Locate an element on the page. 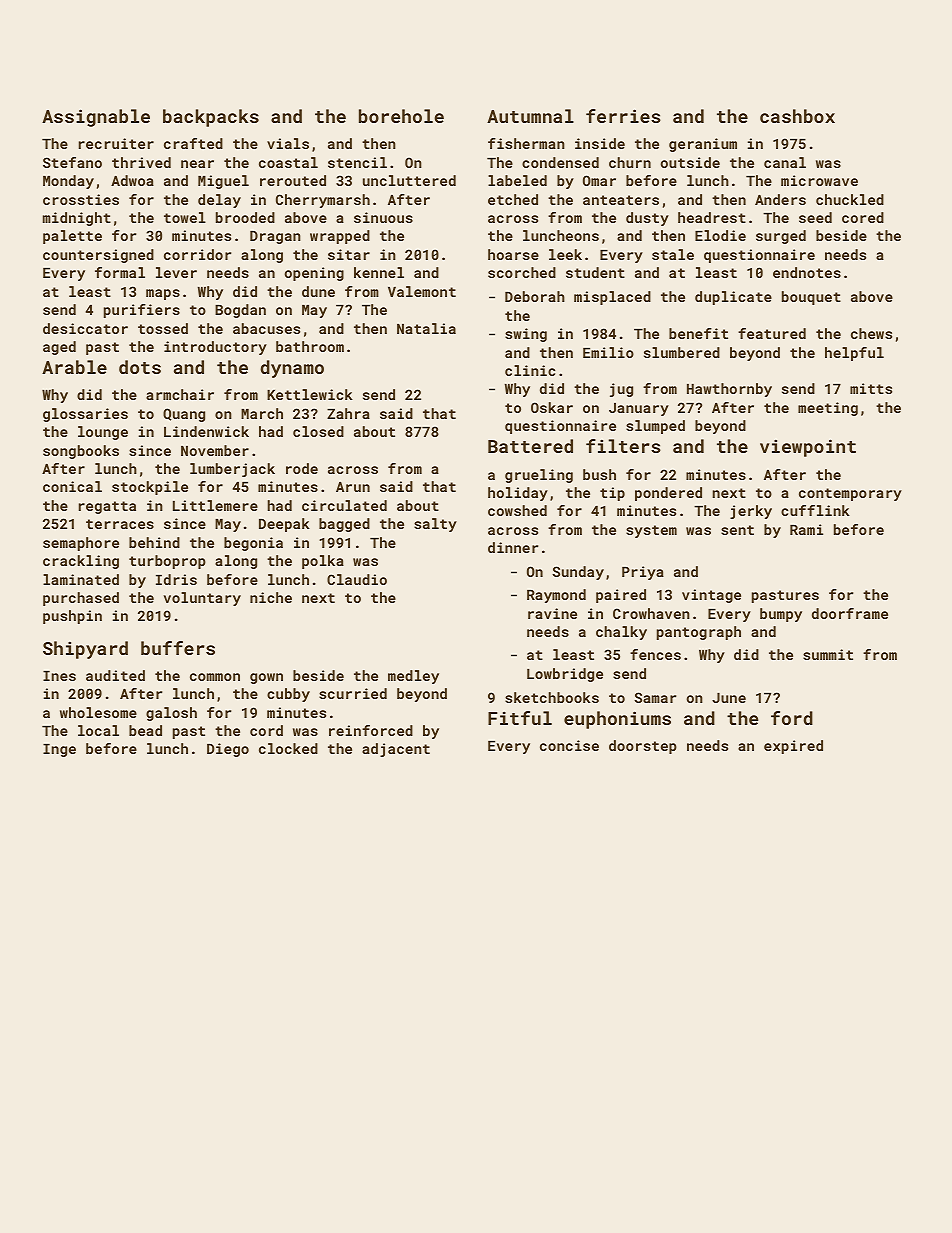 This page has height=1233, width=952. midnight is located at coordinates (77, 219).
